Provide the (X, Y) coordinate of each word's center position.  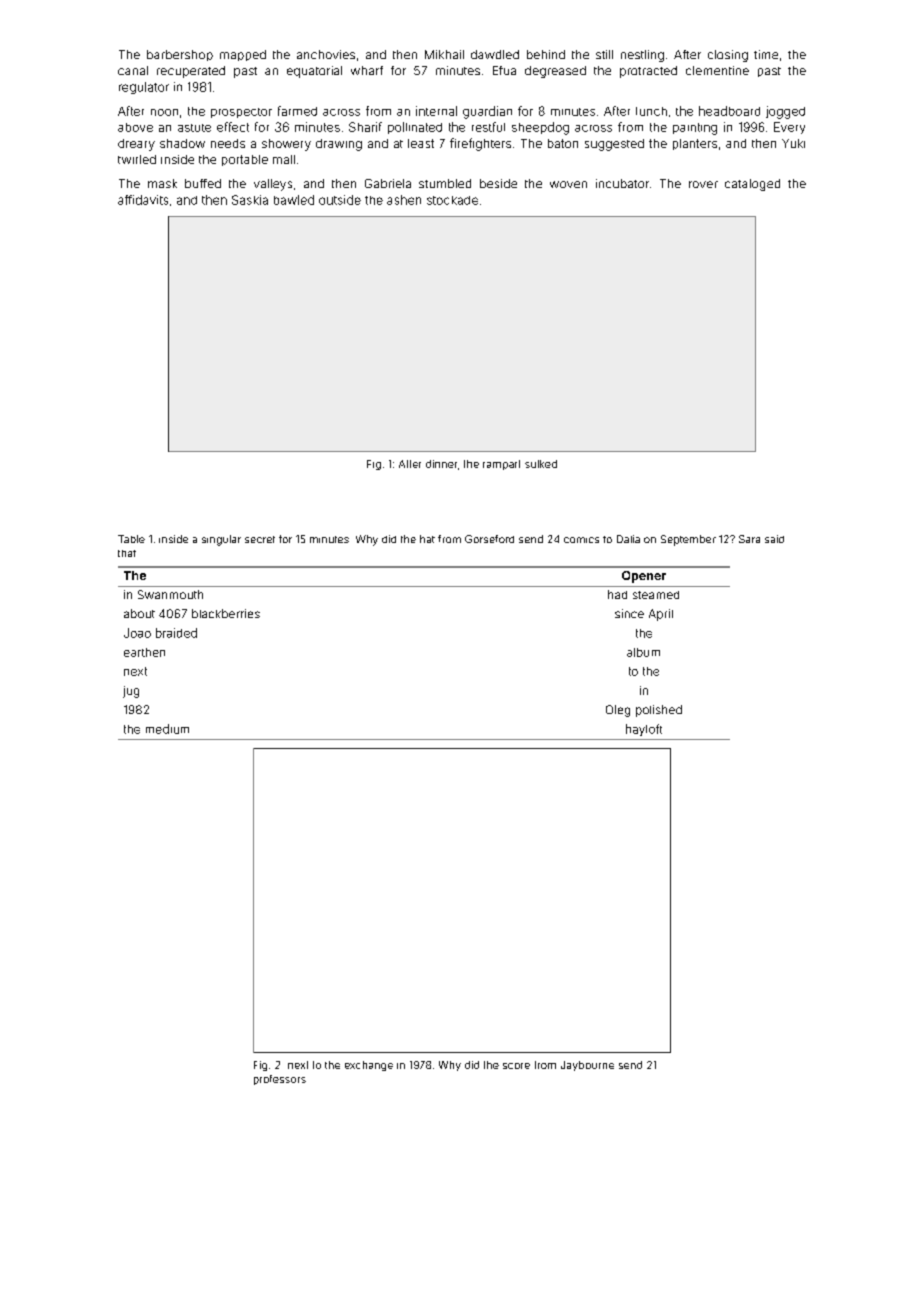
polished (659, 711)
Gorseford (489, 539)
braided (176, 633)
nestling (642, 56)
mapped (243, 55)
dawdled (495, 54)
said (774, 539)
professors (280, 1080)
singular (221, 540)
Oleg (618, 711)
